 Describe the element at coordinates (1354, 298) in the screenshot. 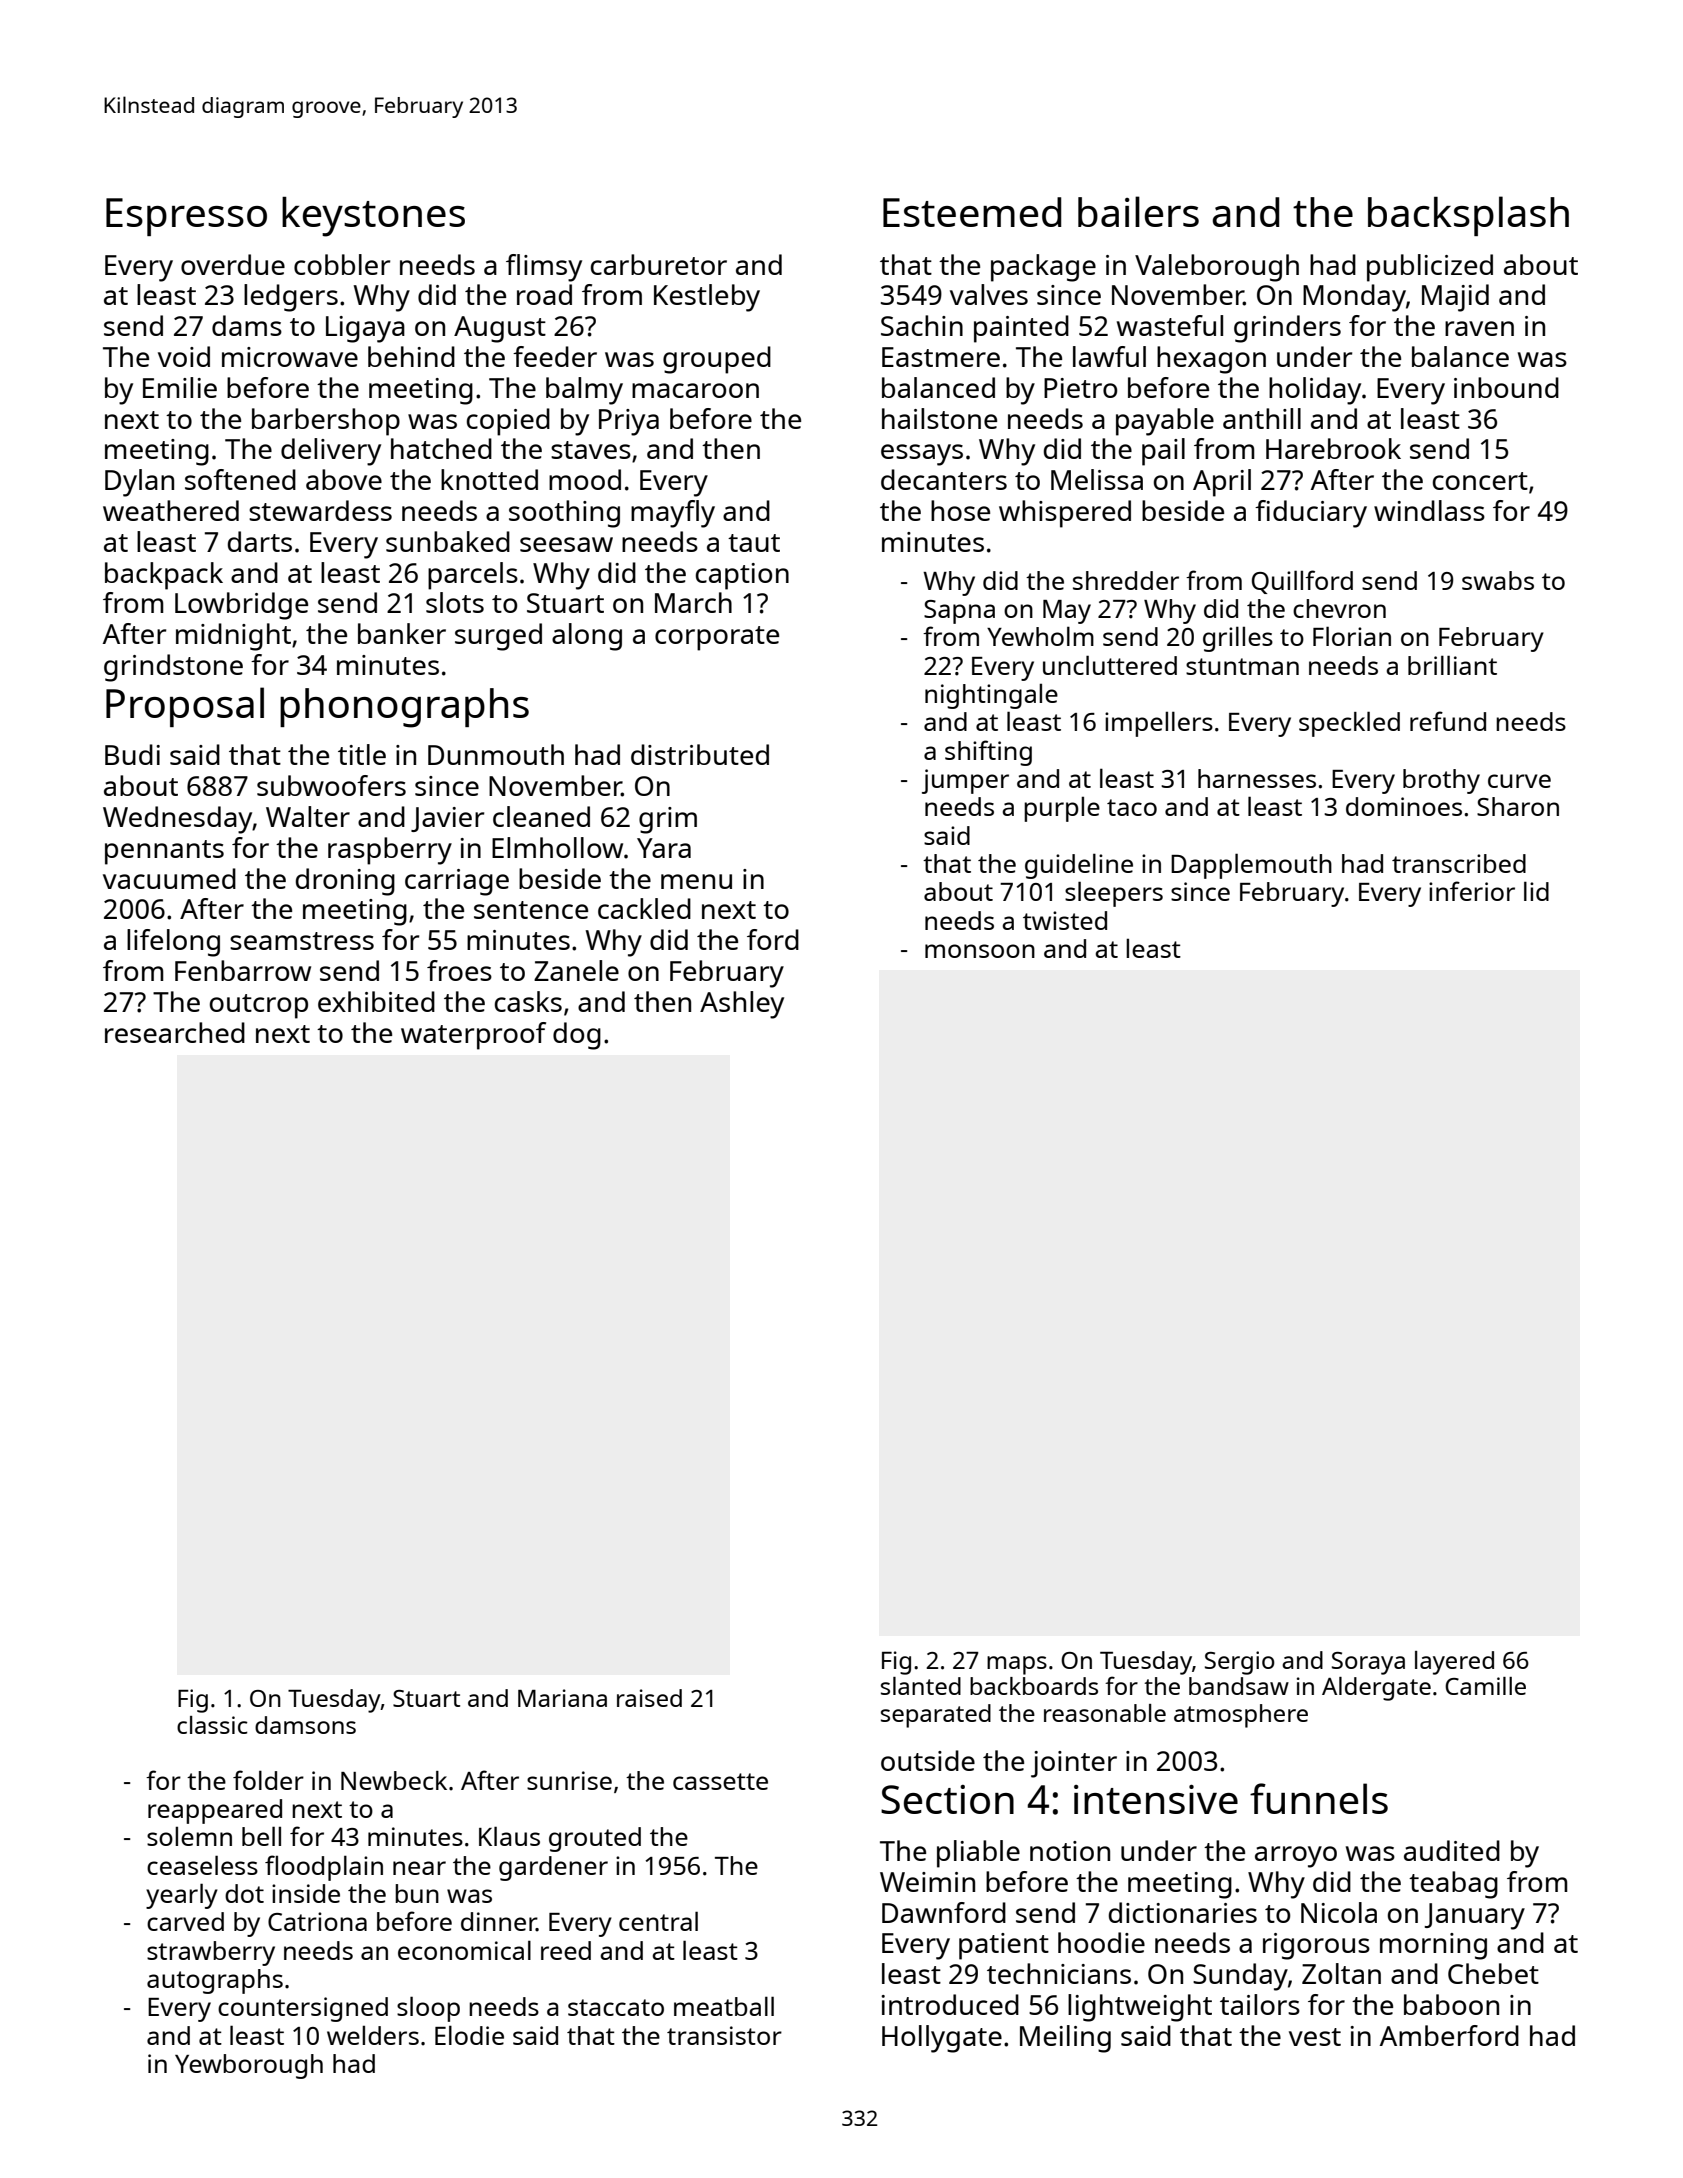

I see `Monday` at that location.
